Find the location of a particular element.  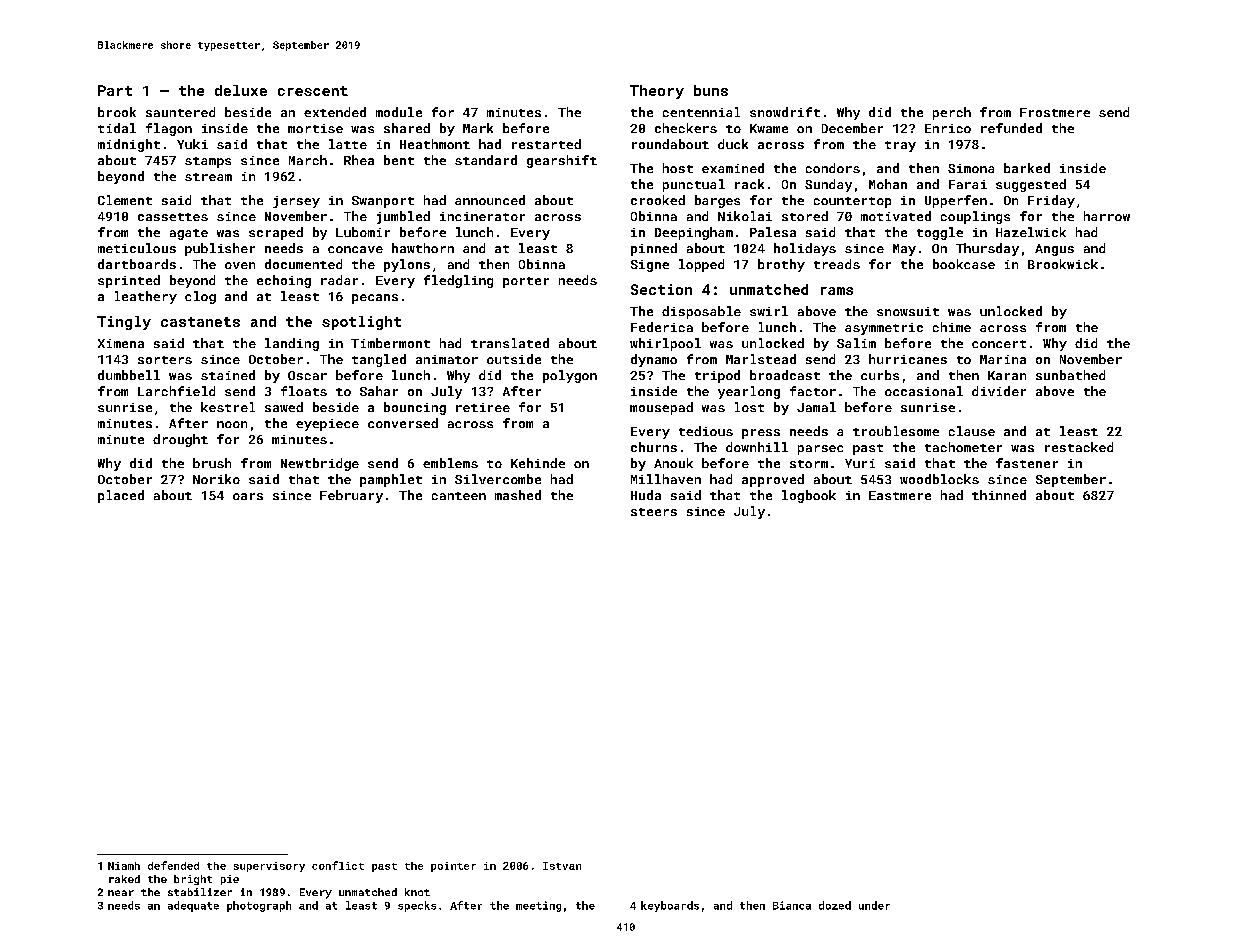

Huda is located at coordinates (646, 495).
